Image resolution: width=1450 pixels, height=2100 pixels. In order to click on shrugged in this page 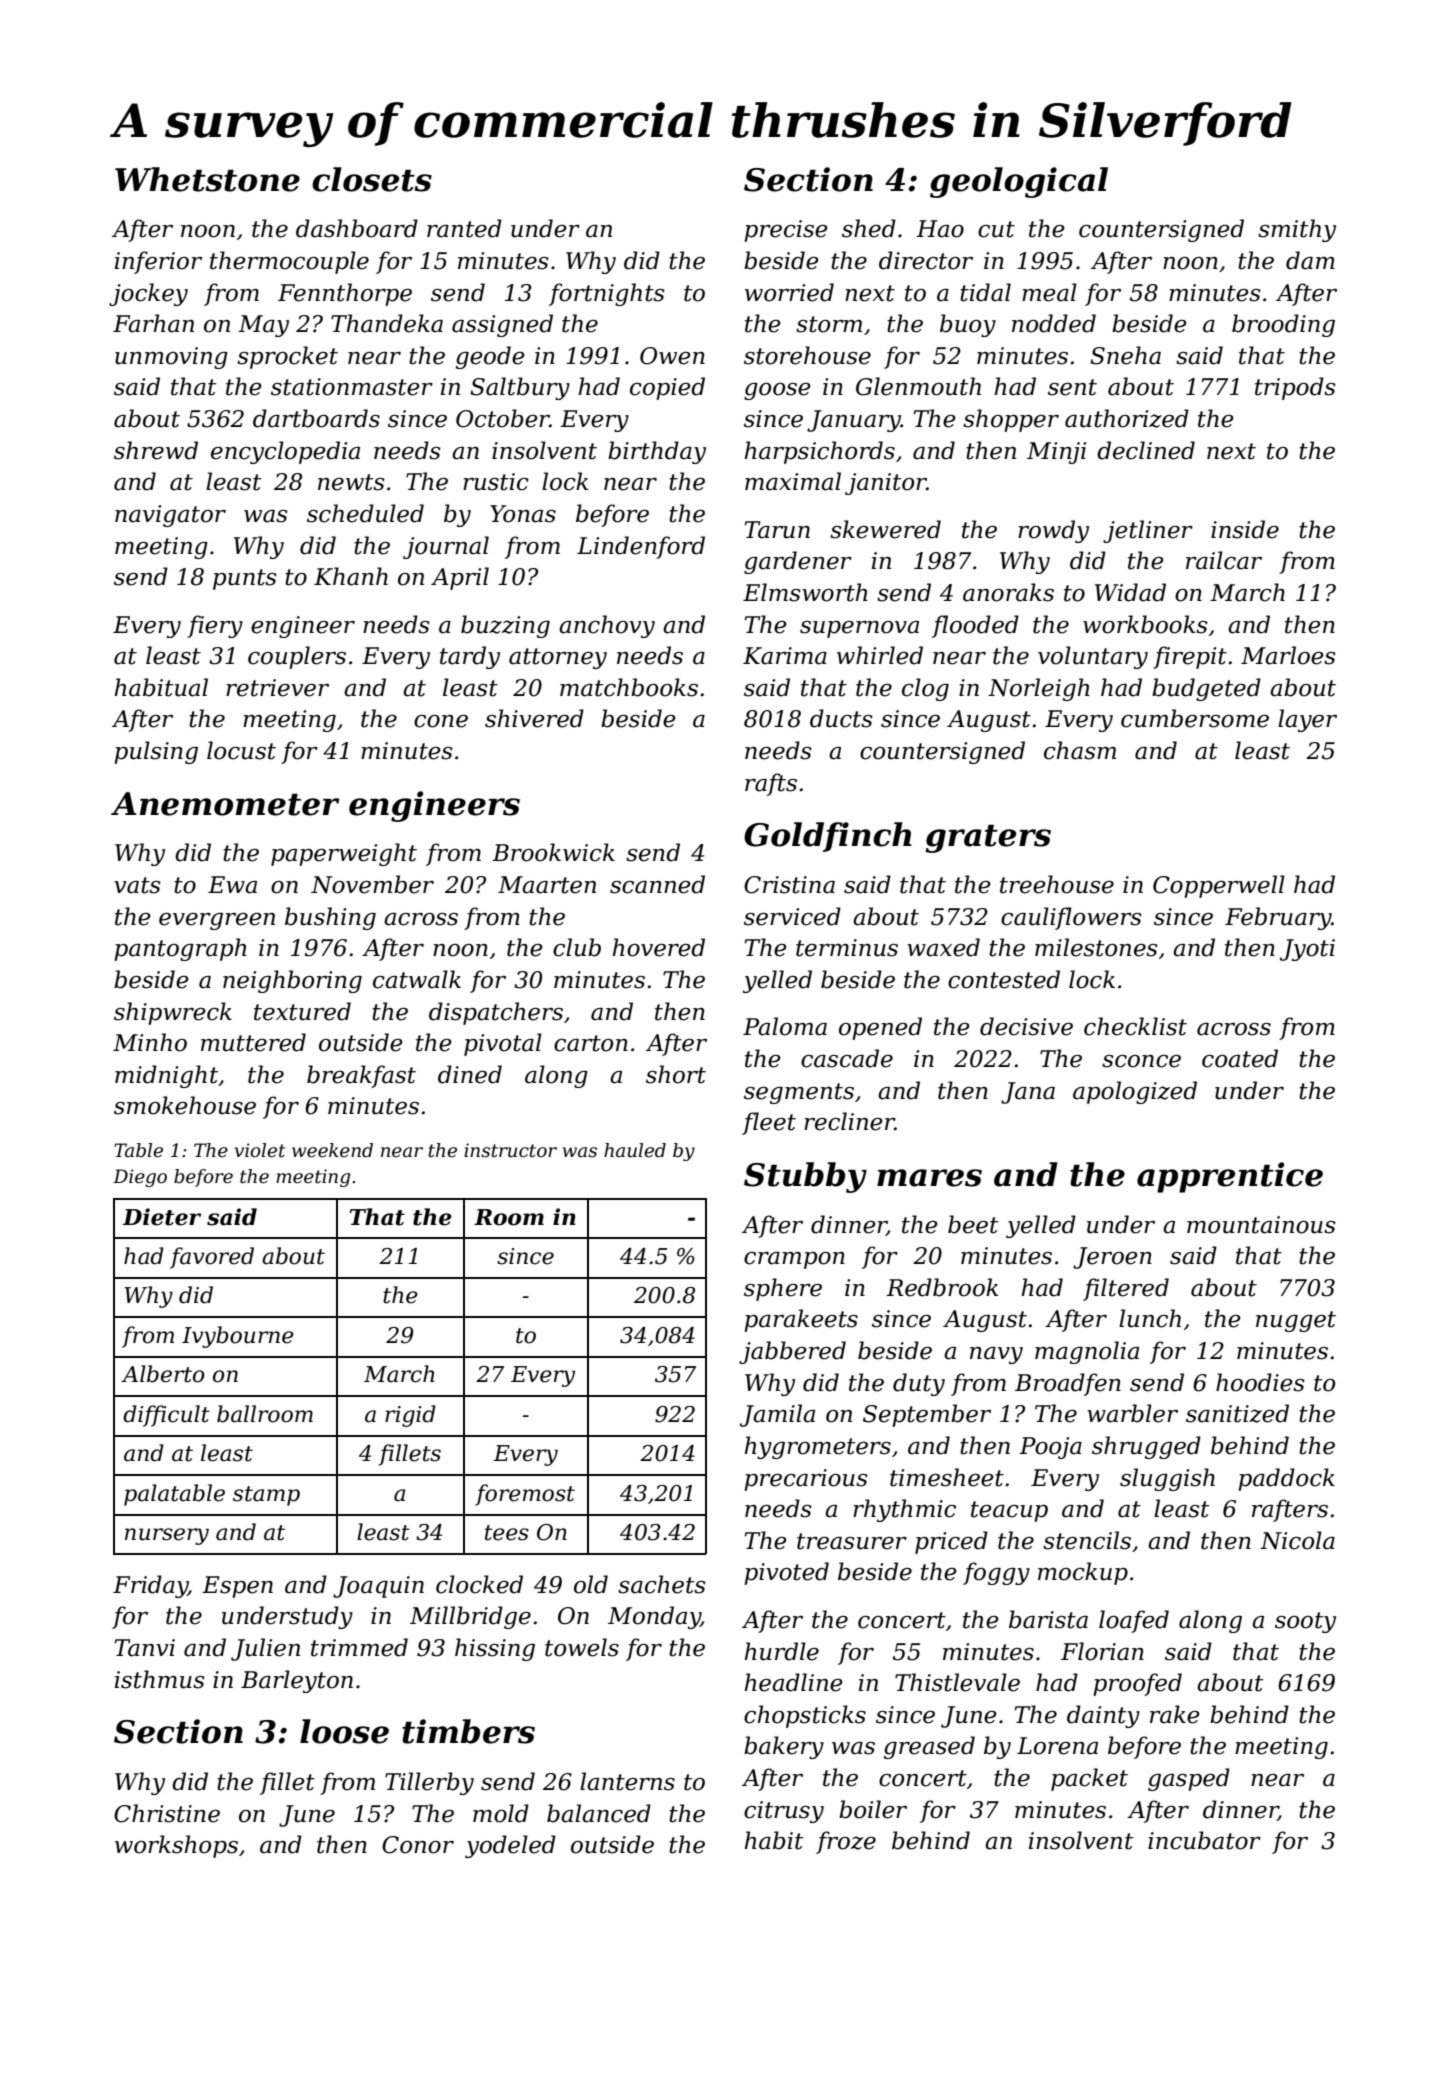, I will do `click(1146, 1447)`.
